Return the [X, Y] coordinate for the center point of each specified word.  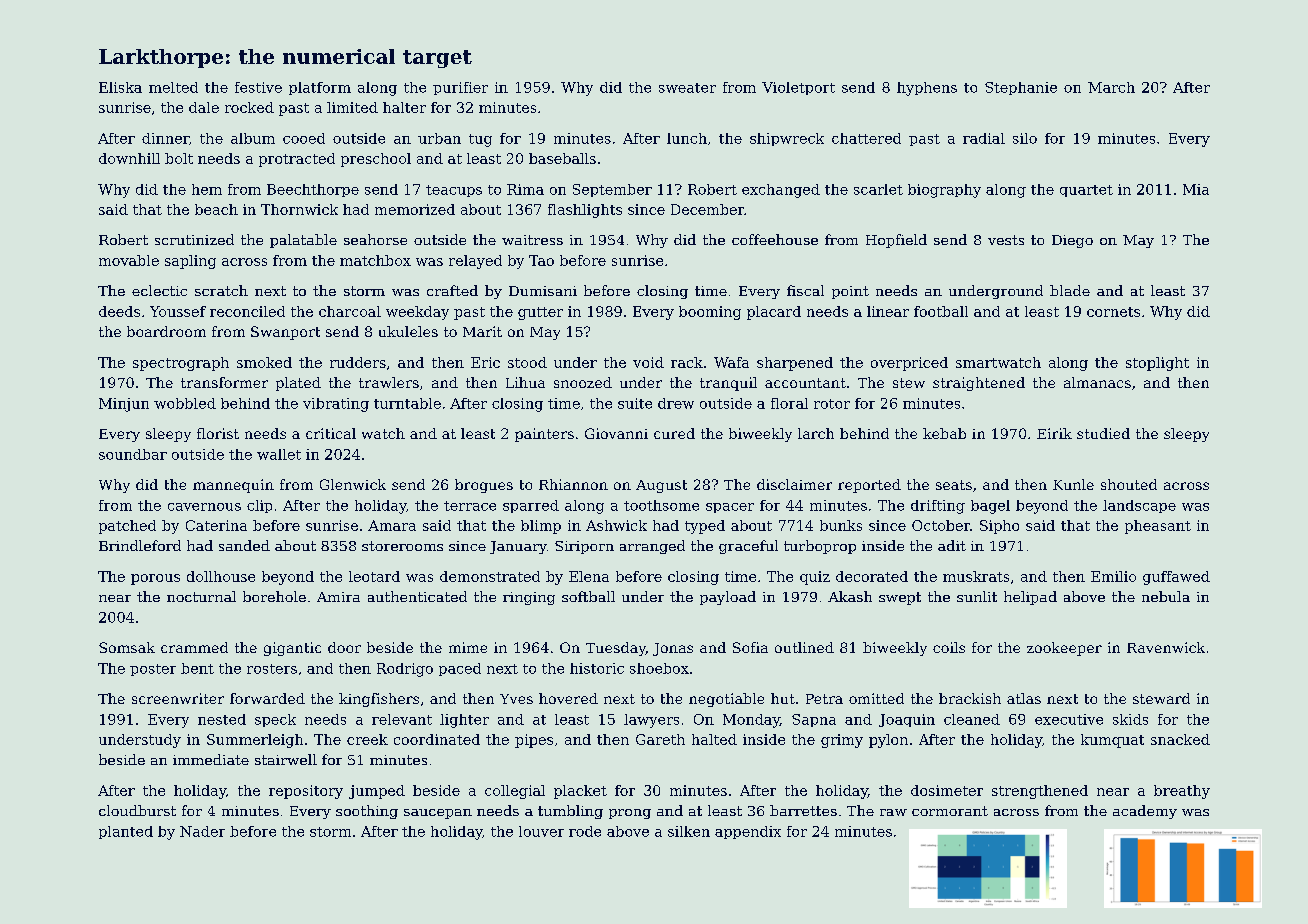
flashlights [585, 211]
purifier [460, 88]
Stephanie [1021, 88]
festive [258, 87]
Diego [1072, 241]
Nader [202, 831]
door [344, 647]
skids [1130, 719]
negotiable [726, 700]
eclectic [159, 290]
